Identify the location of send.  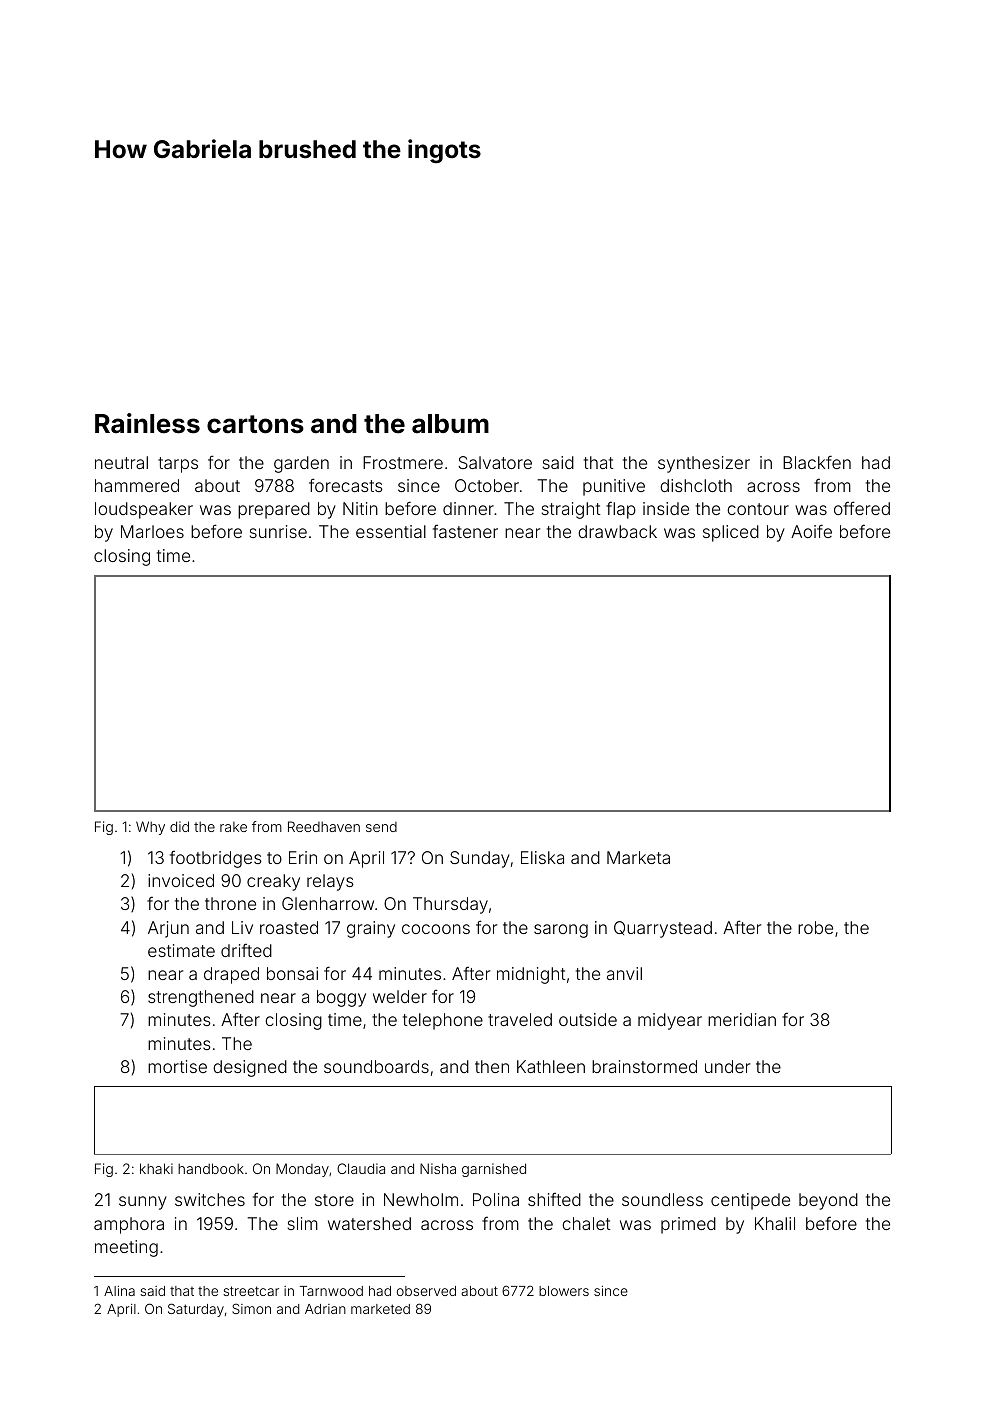
(381, 827).
